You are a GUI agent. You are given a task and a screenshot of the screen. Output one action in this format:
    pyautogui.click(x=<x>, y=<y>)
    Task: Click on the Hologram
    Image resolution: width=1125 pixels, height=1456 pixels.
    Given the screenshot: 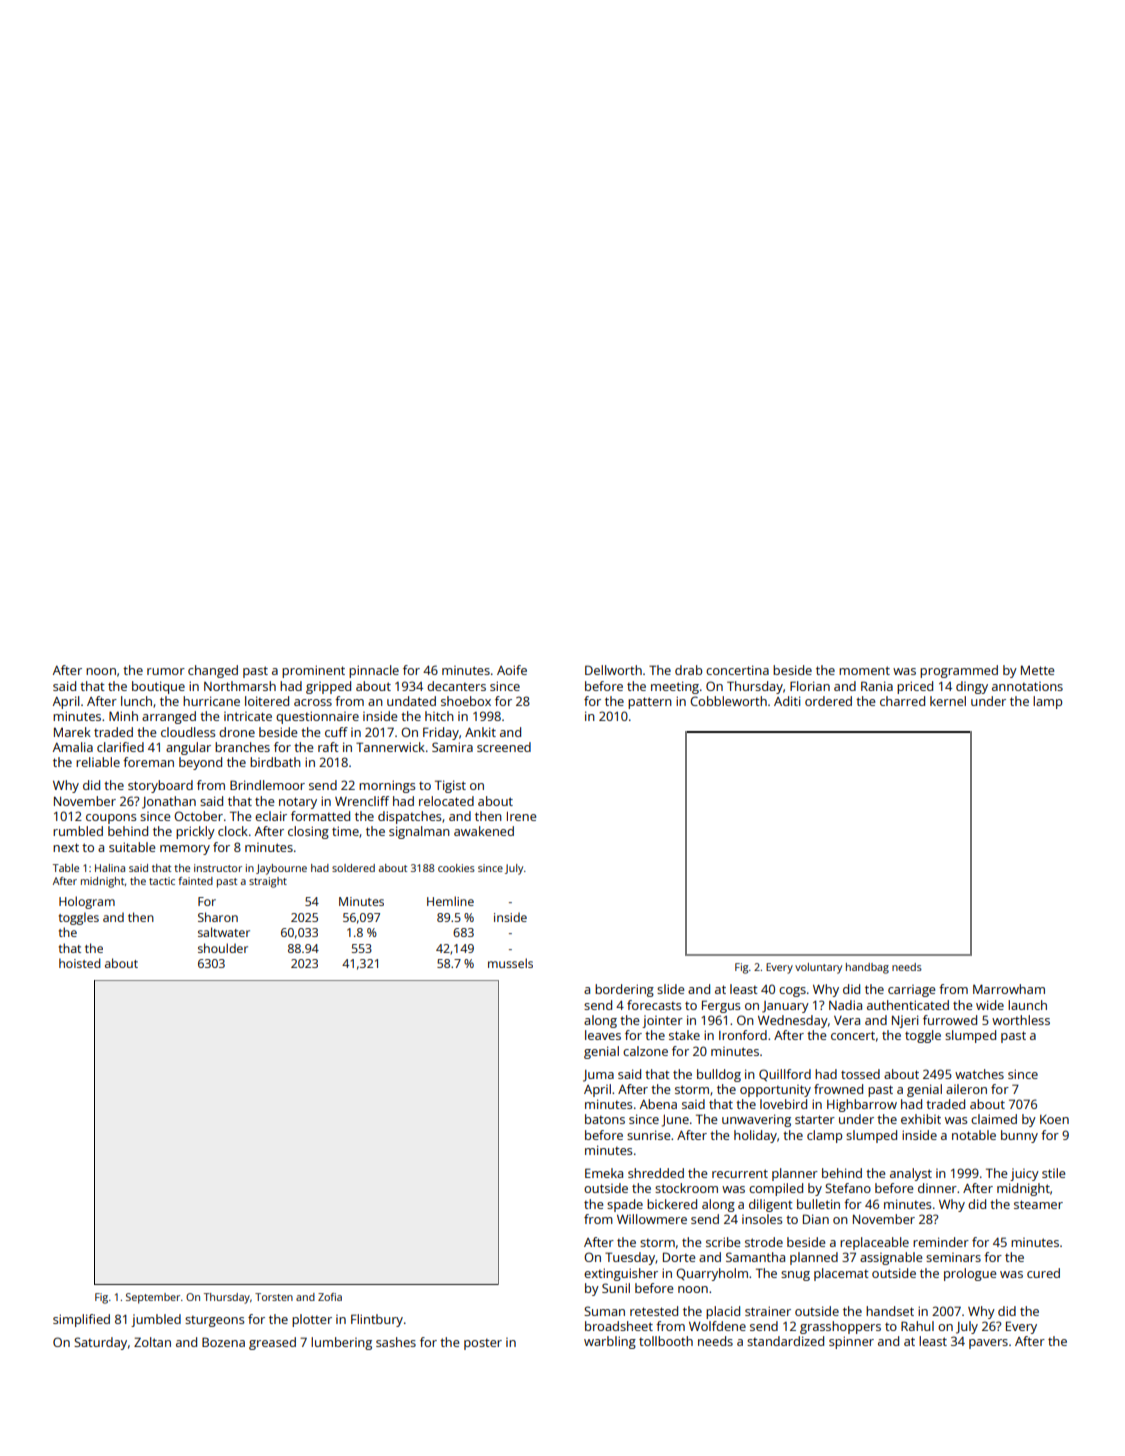 What is the action you would take?
    pyautogui.click(x=87, y=902)
